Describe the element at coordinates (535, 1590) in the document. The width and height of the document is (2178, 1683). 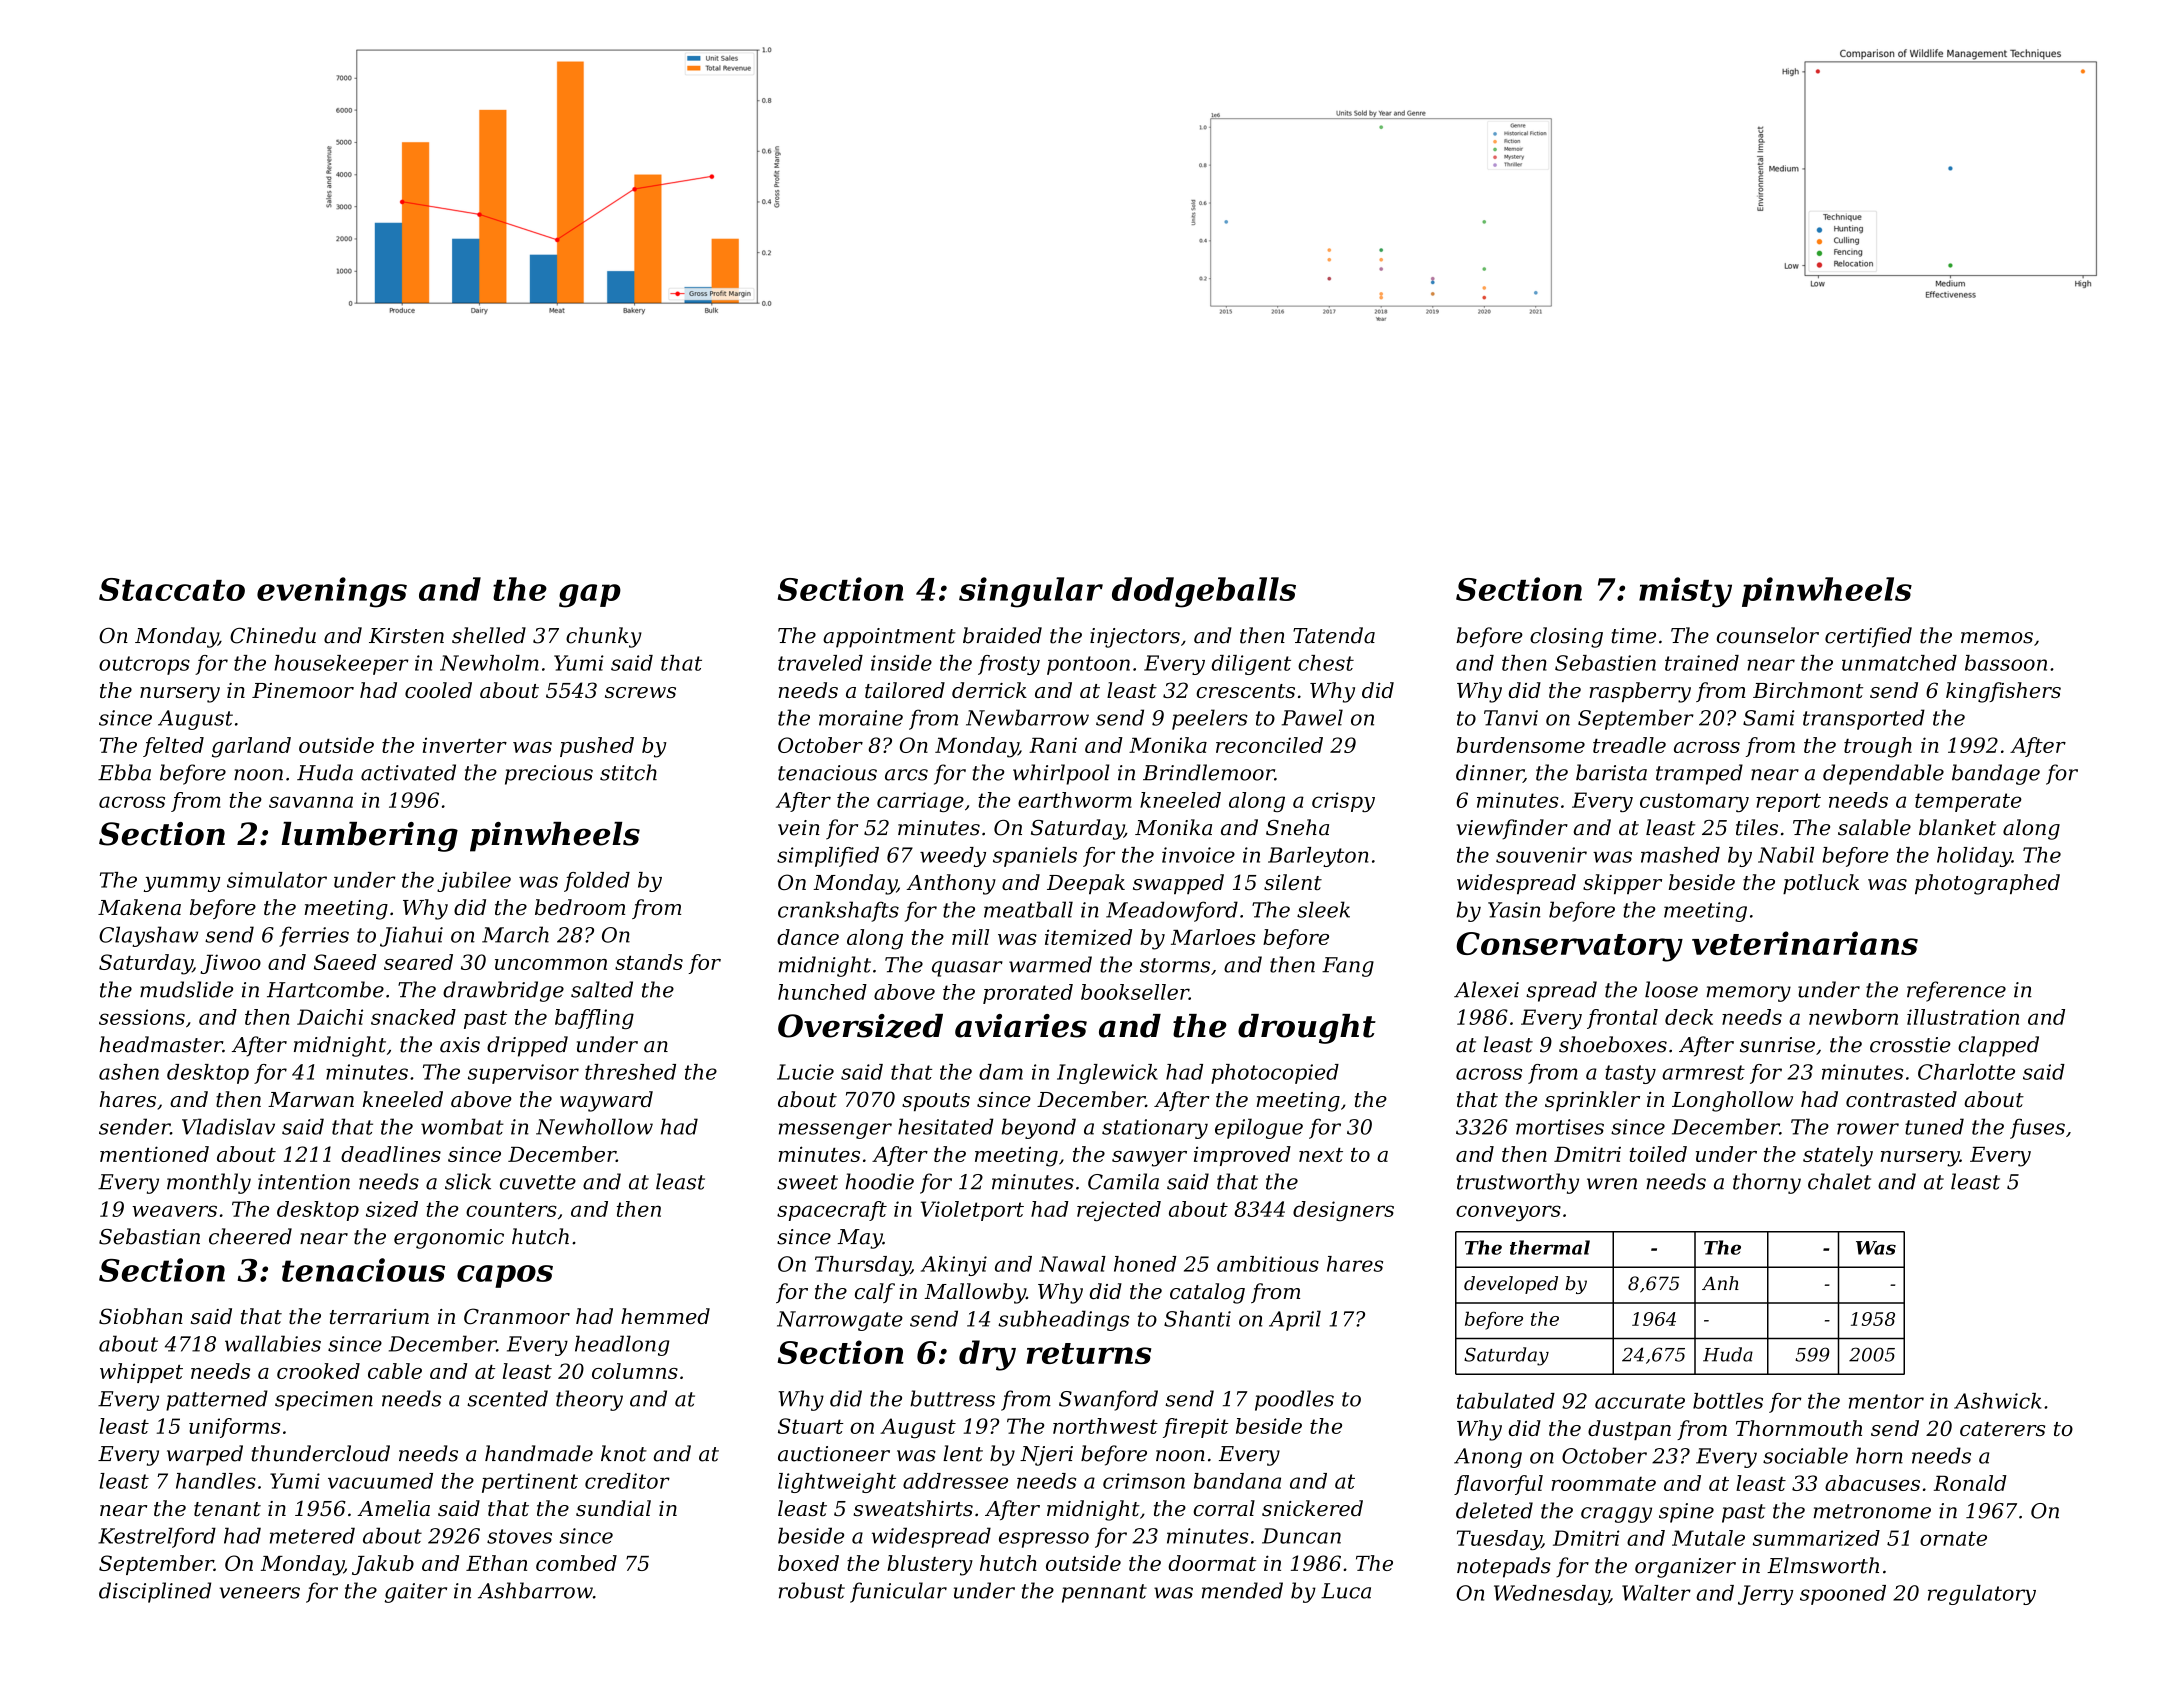
I see `Ashbarrow` at that location.
